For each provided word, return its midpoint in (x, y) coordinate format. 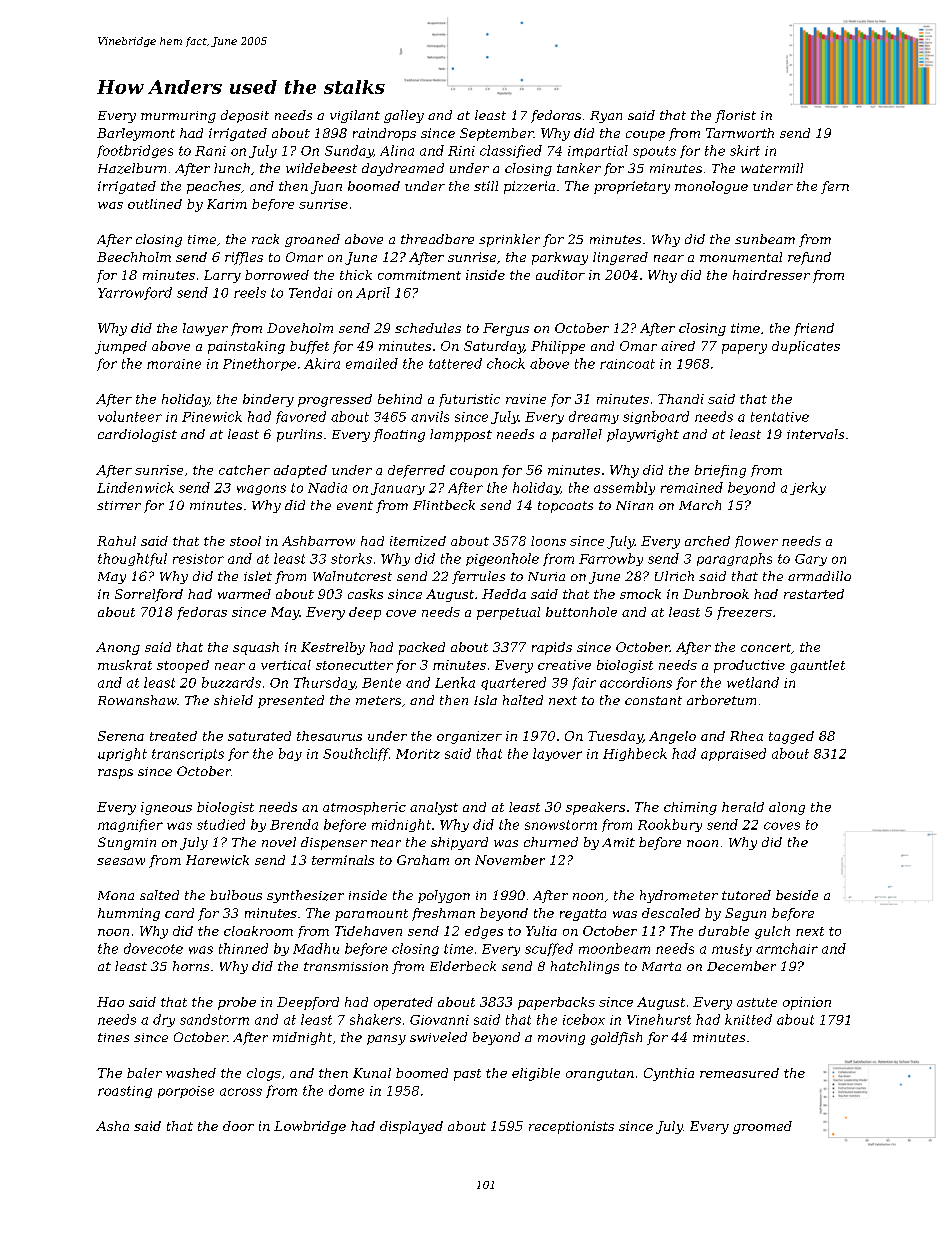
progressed (335, 400)
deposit (245, 116)
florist (735, 116)
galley (404, 116)
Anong (118, 648)
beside (797, 895)
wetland (753, 682)
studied (221, 824)
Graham (423, 860)
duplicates (806, 347)
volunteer (130, 416)
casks (365, 594)
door (238, 1126)
